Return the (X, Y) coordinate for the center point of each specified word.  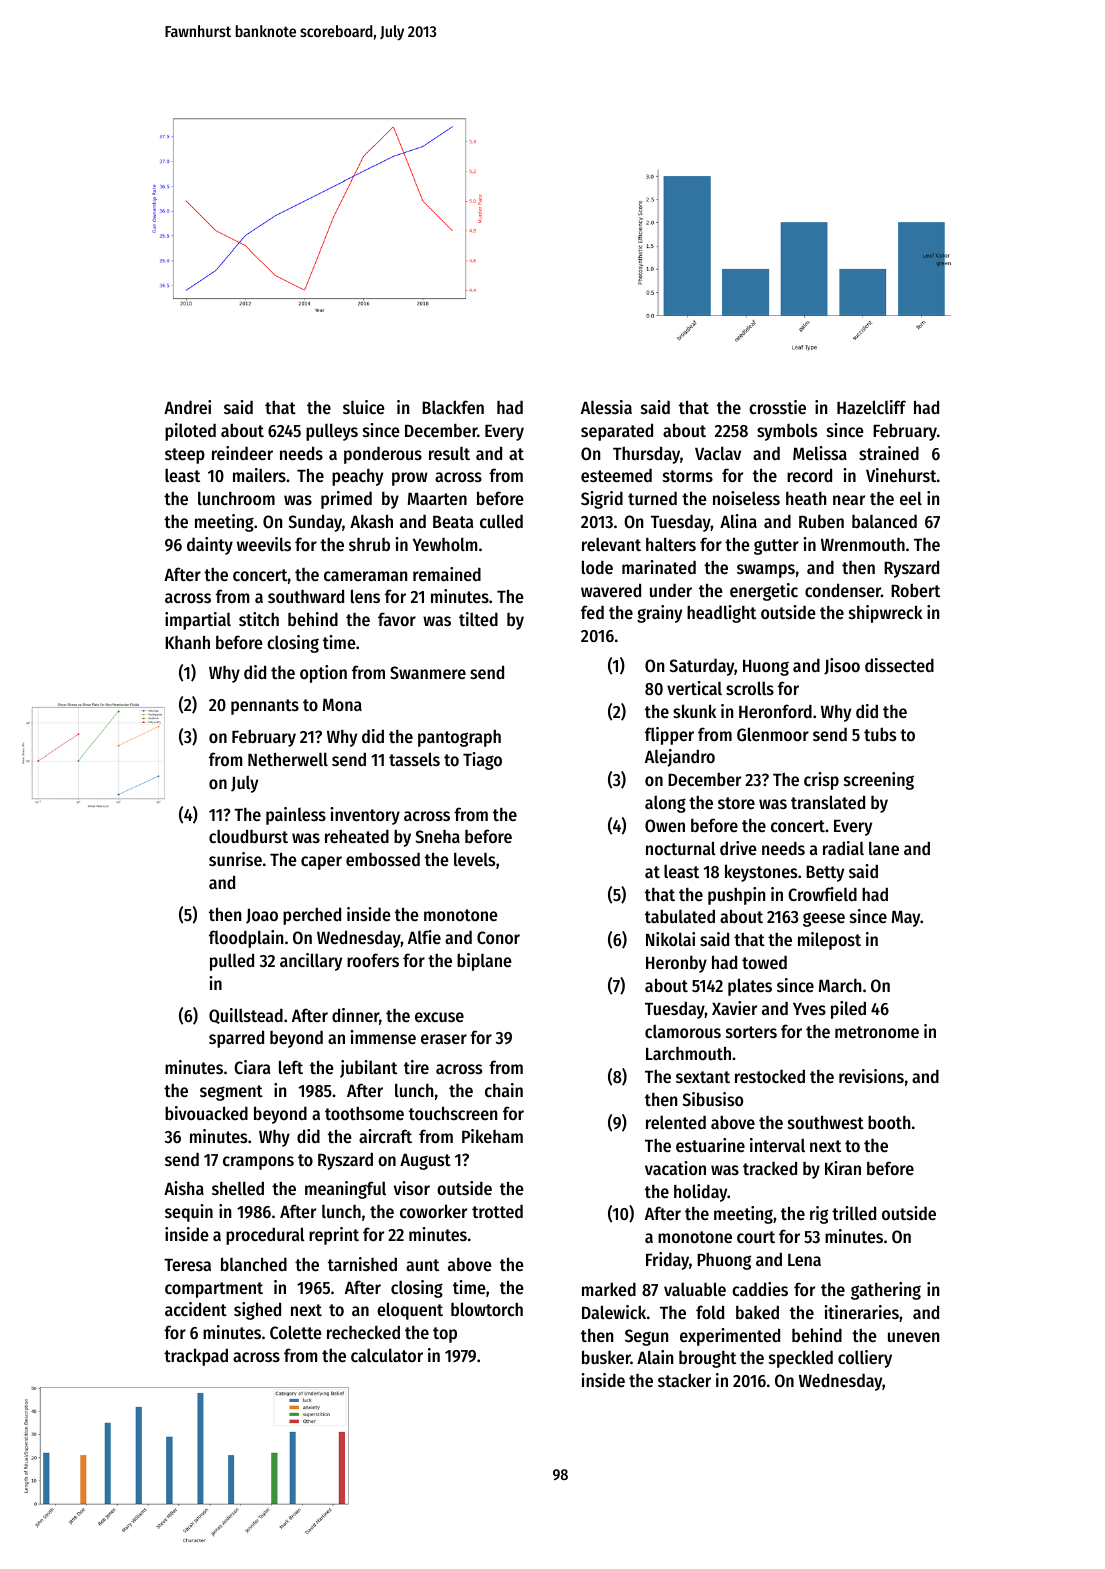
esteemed (616, 475)
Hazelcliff (871, 407)
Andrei (187, 407)
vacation (675, 1168)
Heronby (676, 964)
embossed (383, 859)
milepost (829, 941)
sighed (257, 1311)
